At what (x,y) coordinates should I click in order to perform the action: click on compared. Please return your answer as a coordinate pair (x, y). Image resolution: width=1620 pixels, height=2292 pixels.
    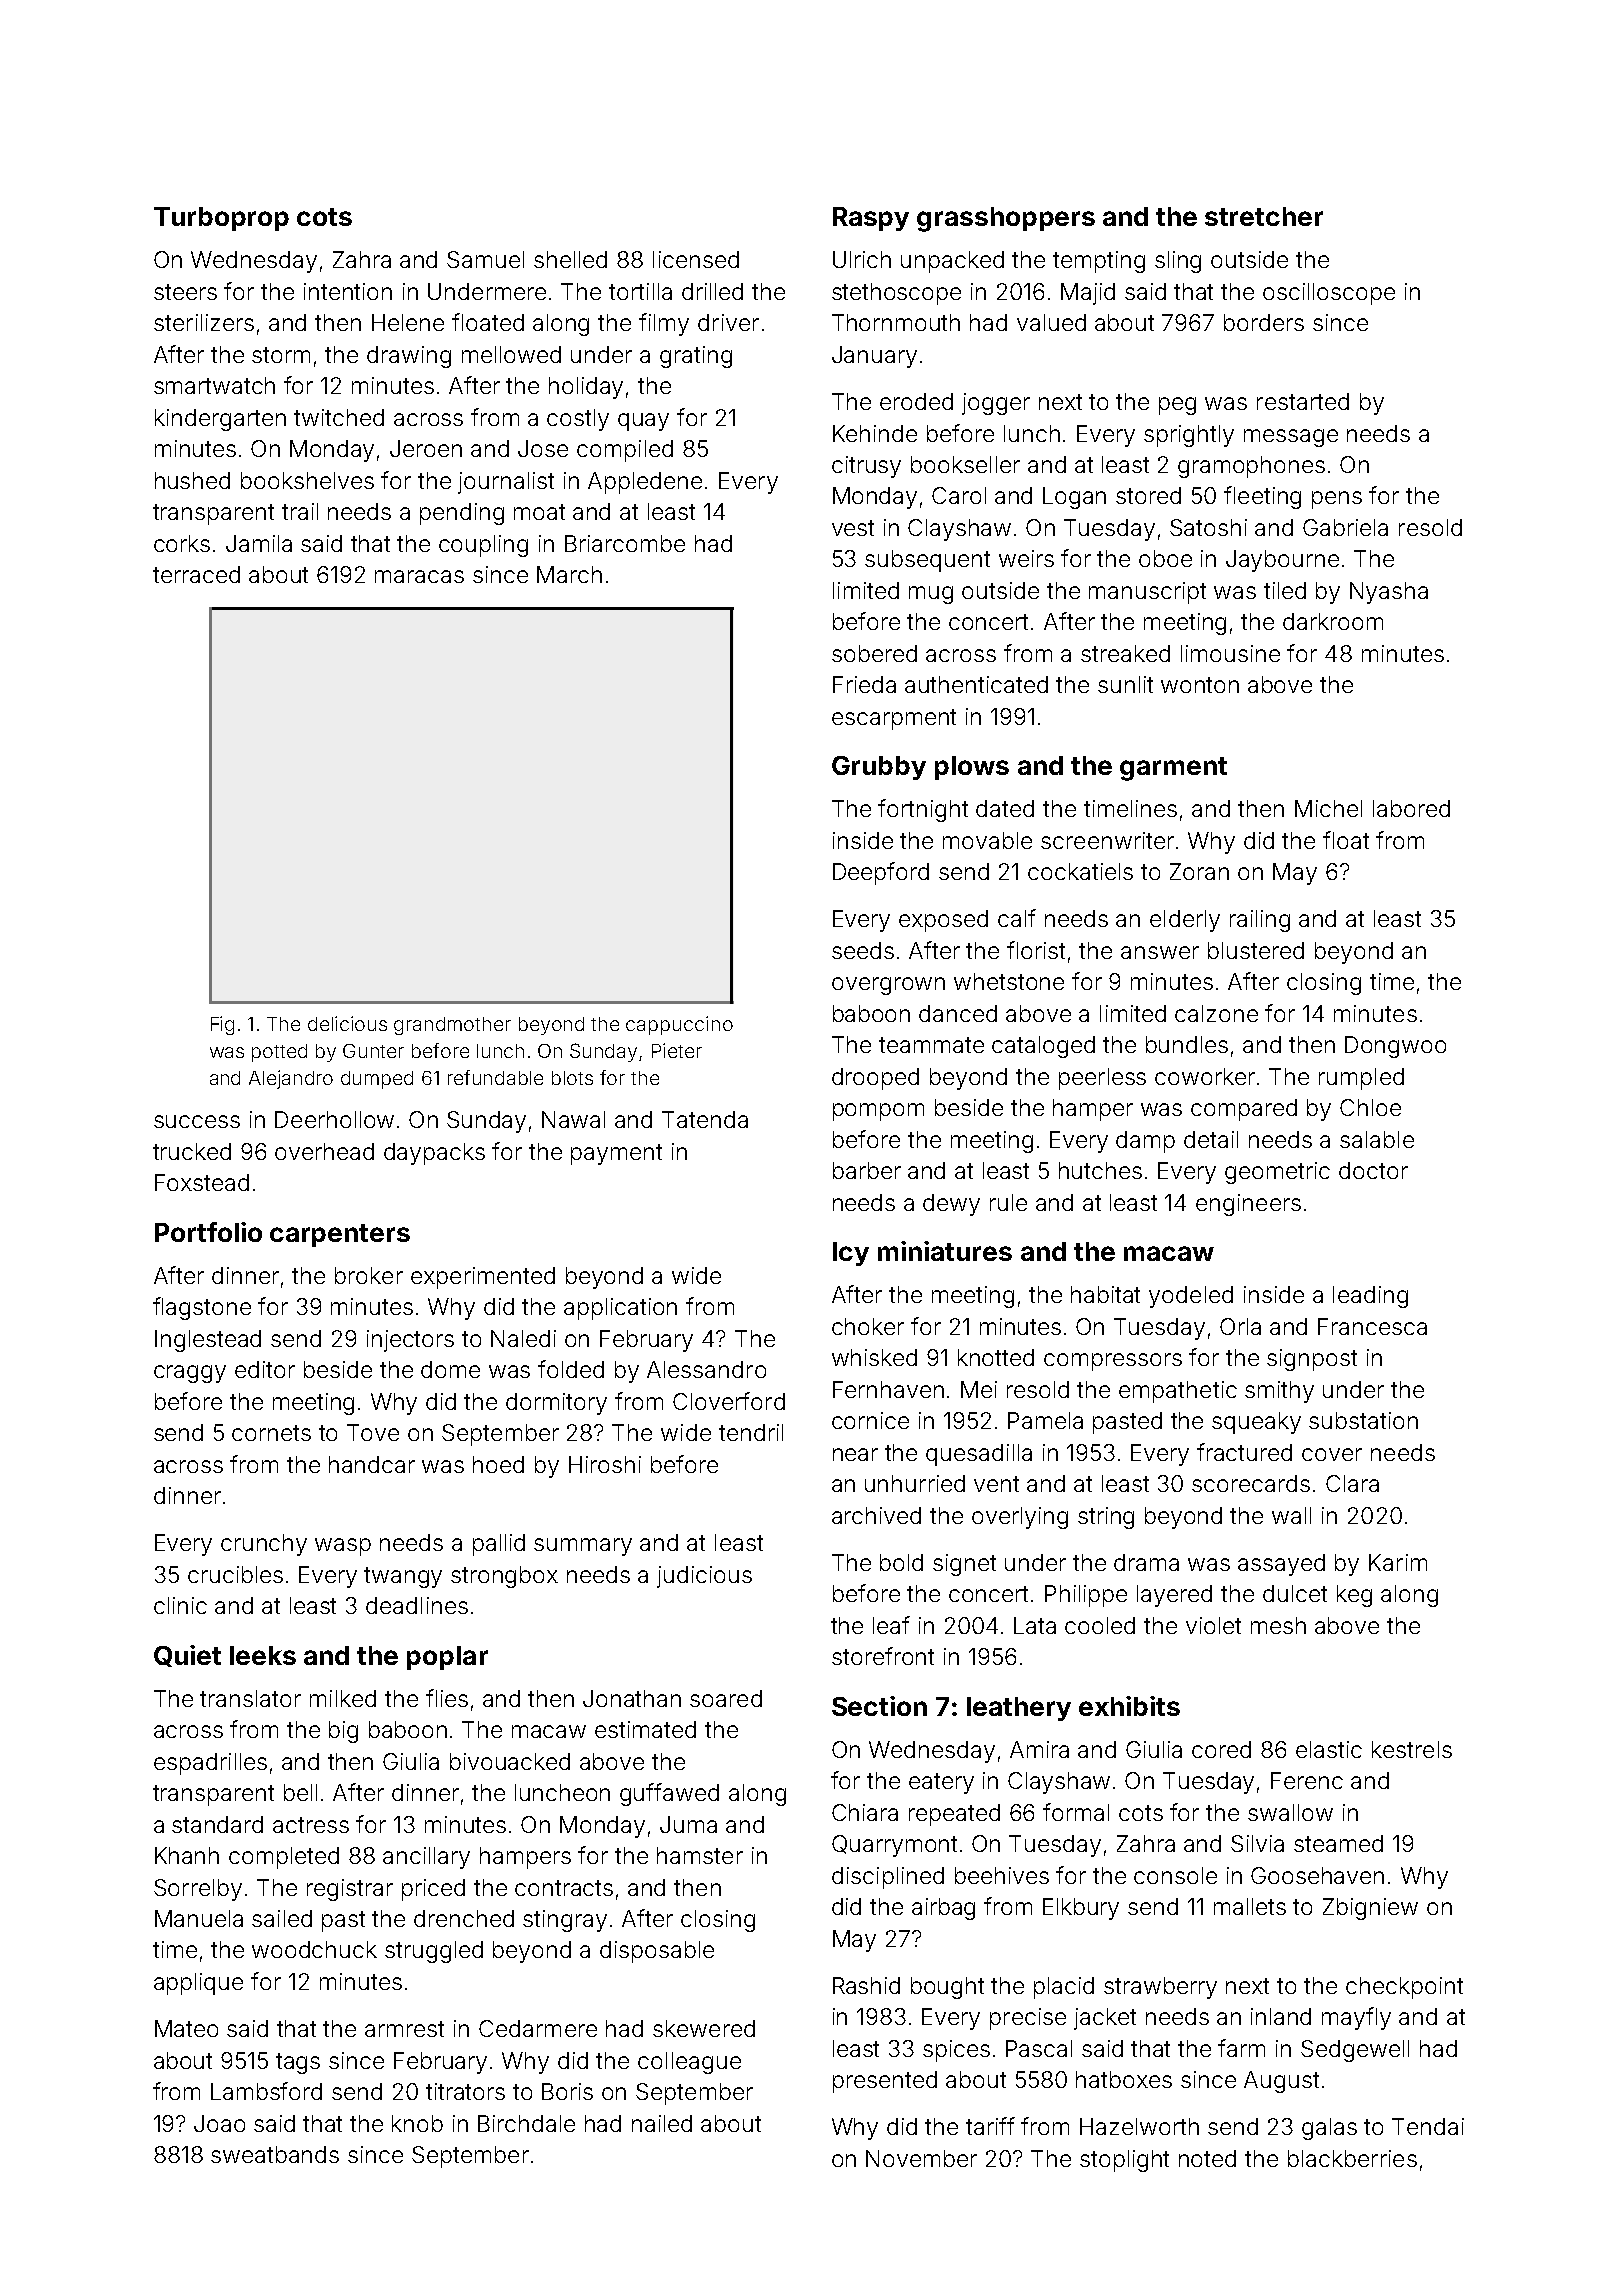
    Looking at the image, I should click on (1244, 1110).
